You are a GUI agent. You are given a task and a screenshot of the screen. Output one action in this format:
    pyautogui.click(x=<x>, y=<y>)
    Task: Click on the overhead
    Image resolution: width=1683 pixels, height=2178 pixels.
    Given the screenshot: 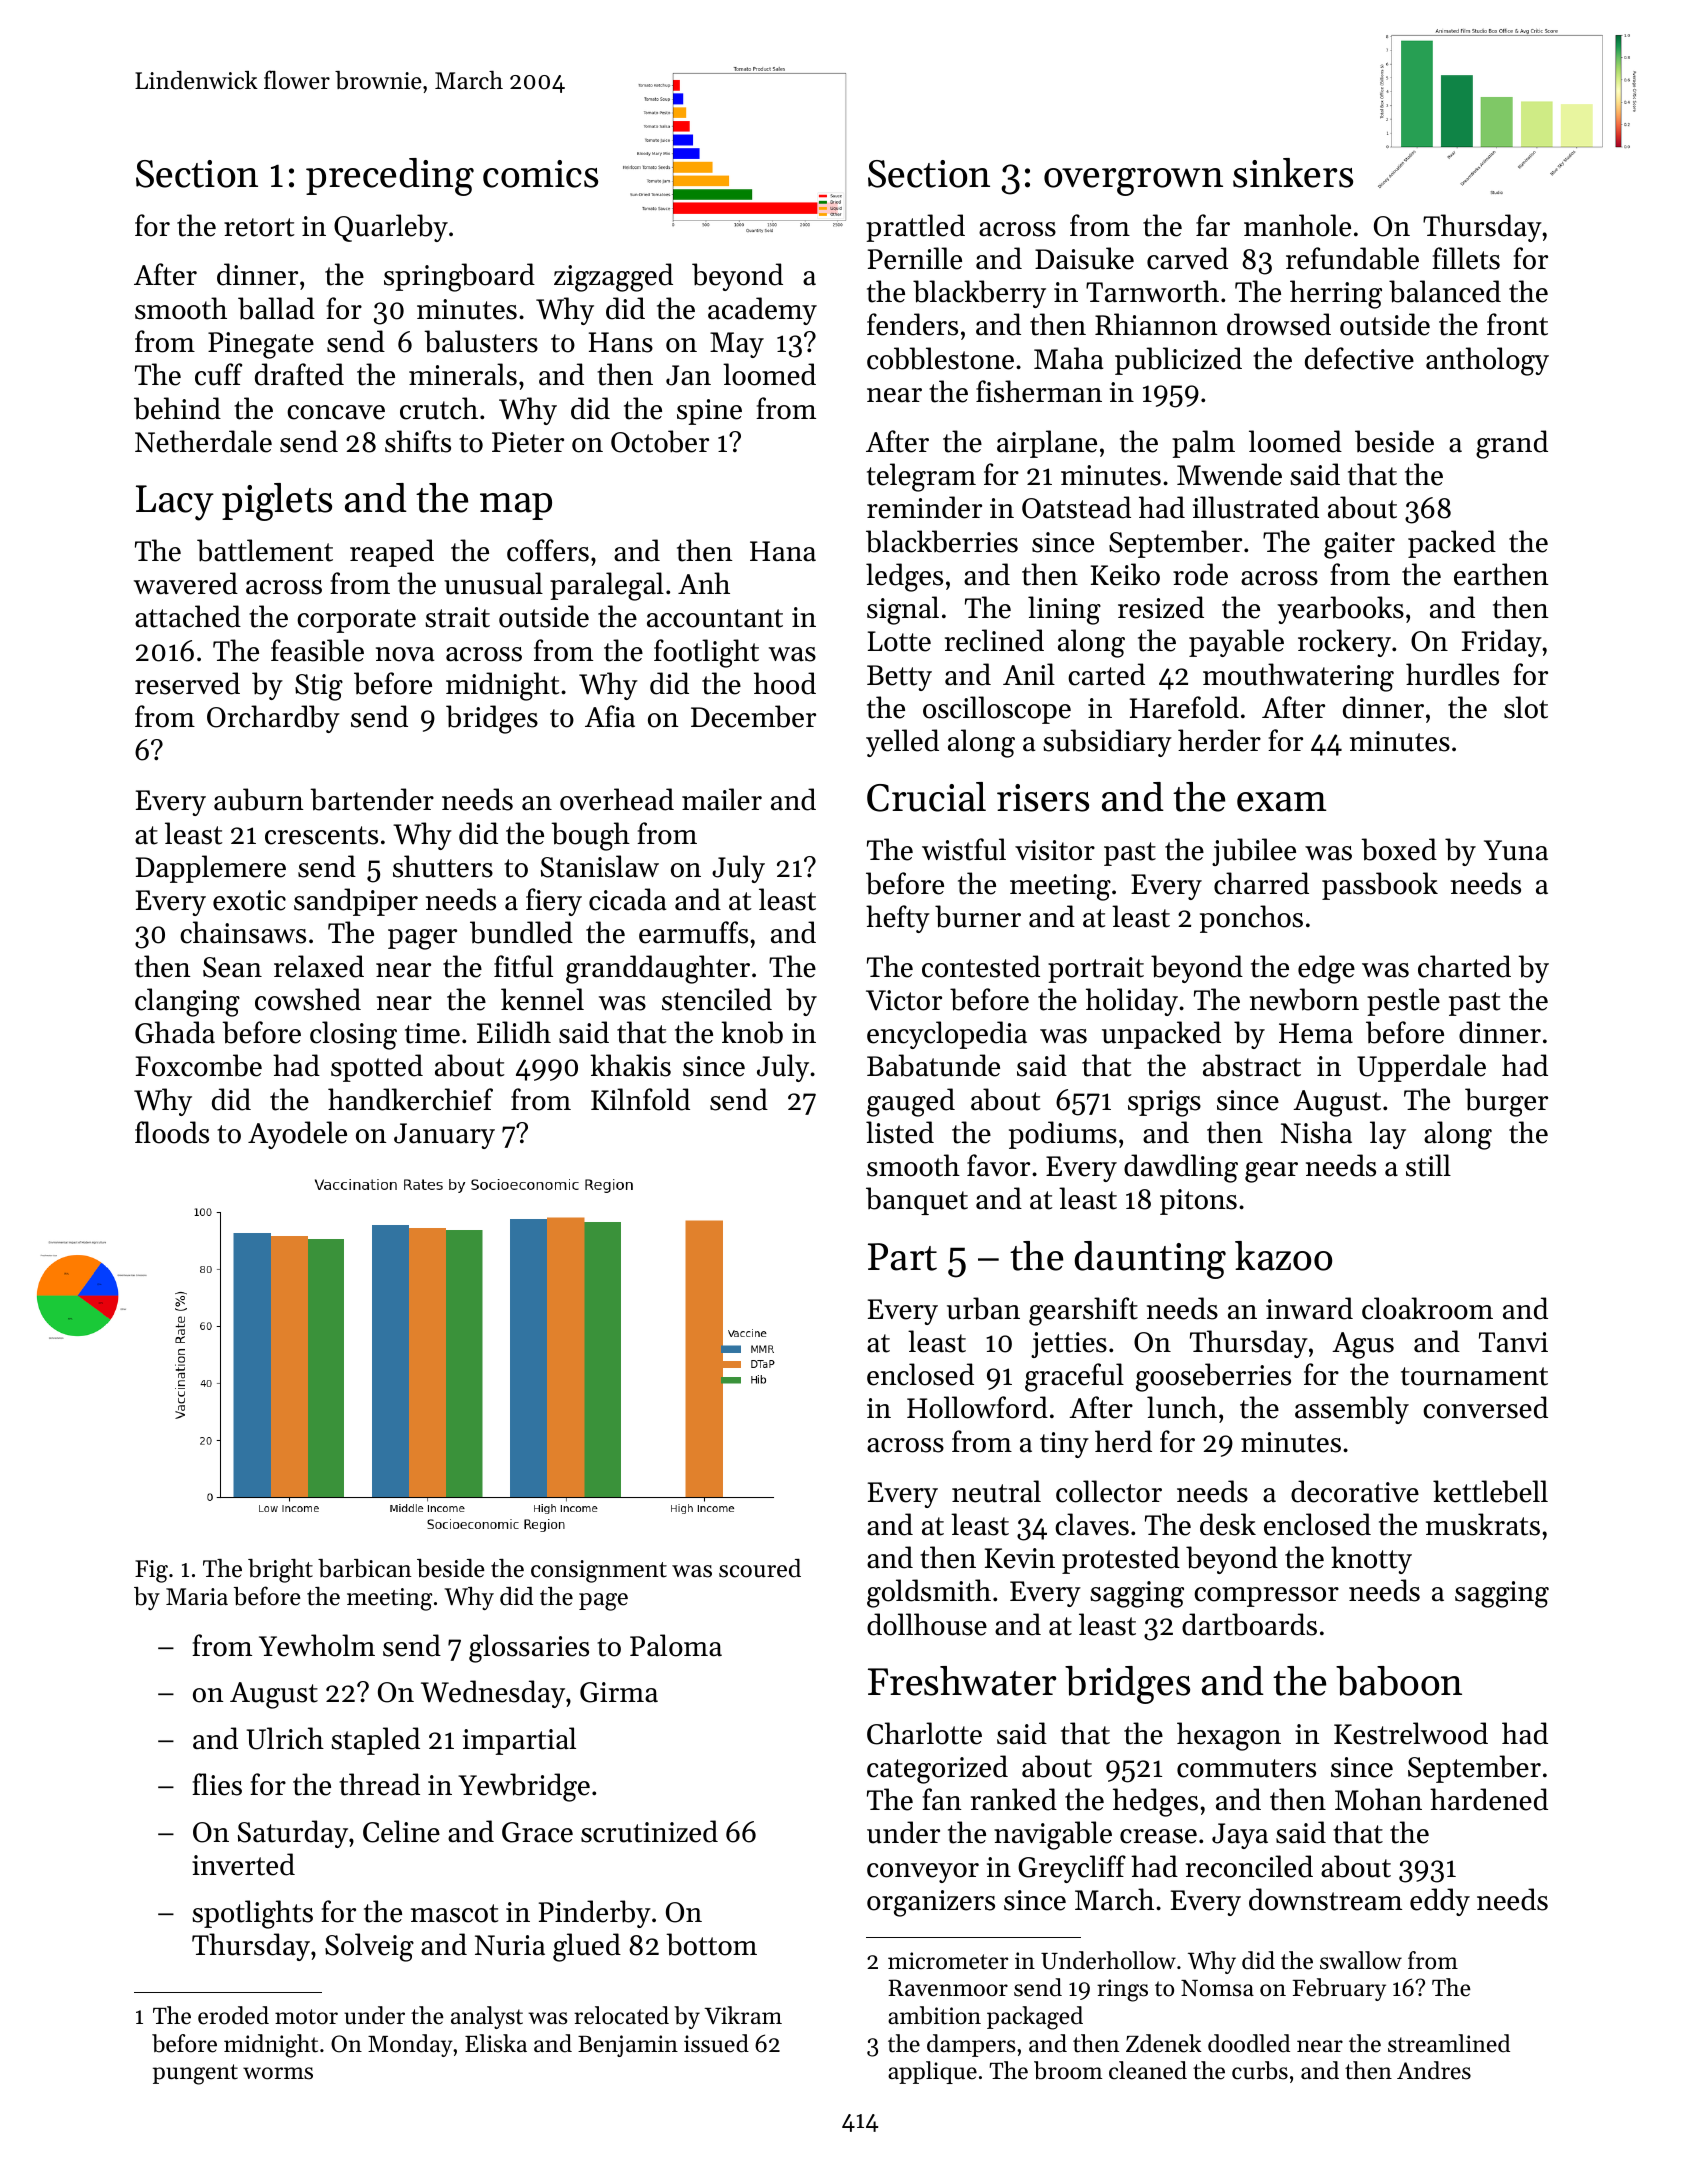 What is the action you would take?
    pyautogui.click(x=617, y=799)
